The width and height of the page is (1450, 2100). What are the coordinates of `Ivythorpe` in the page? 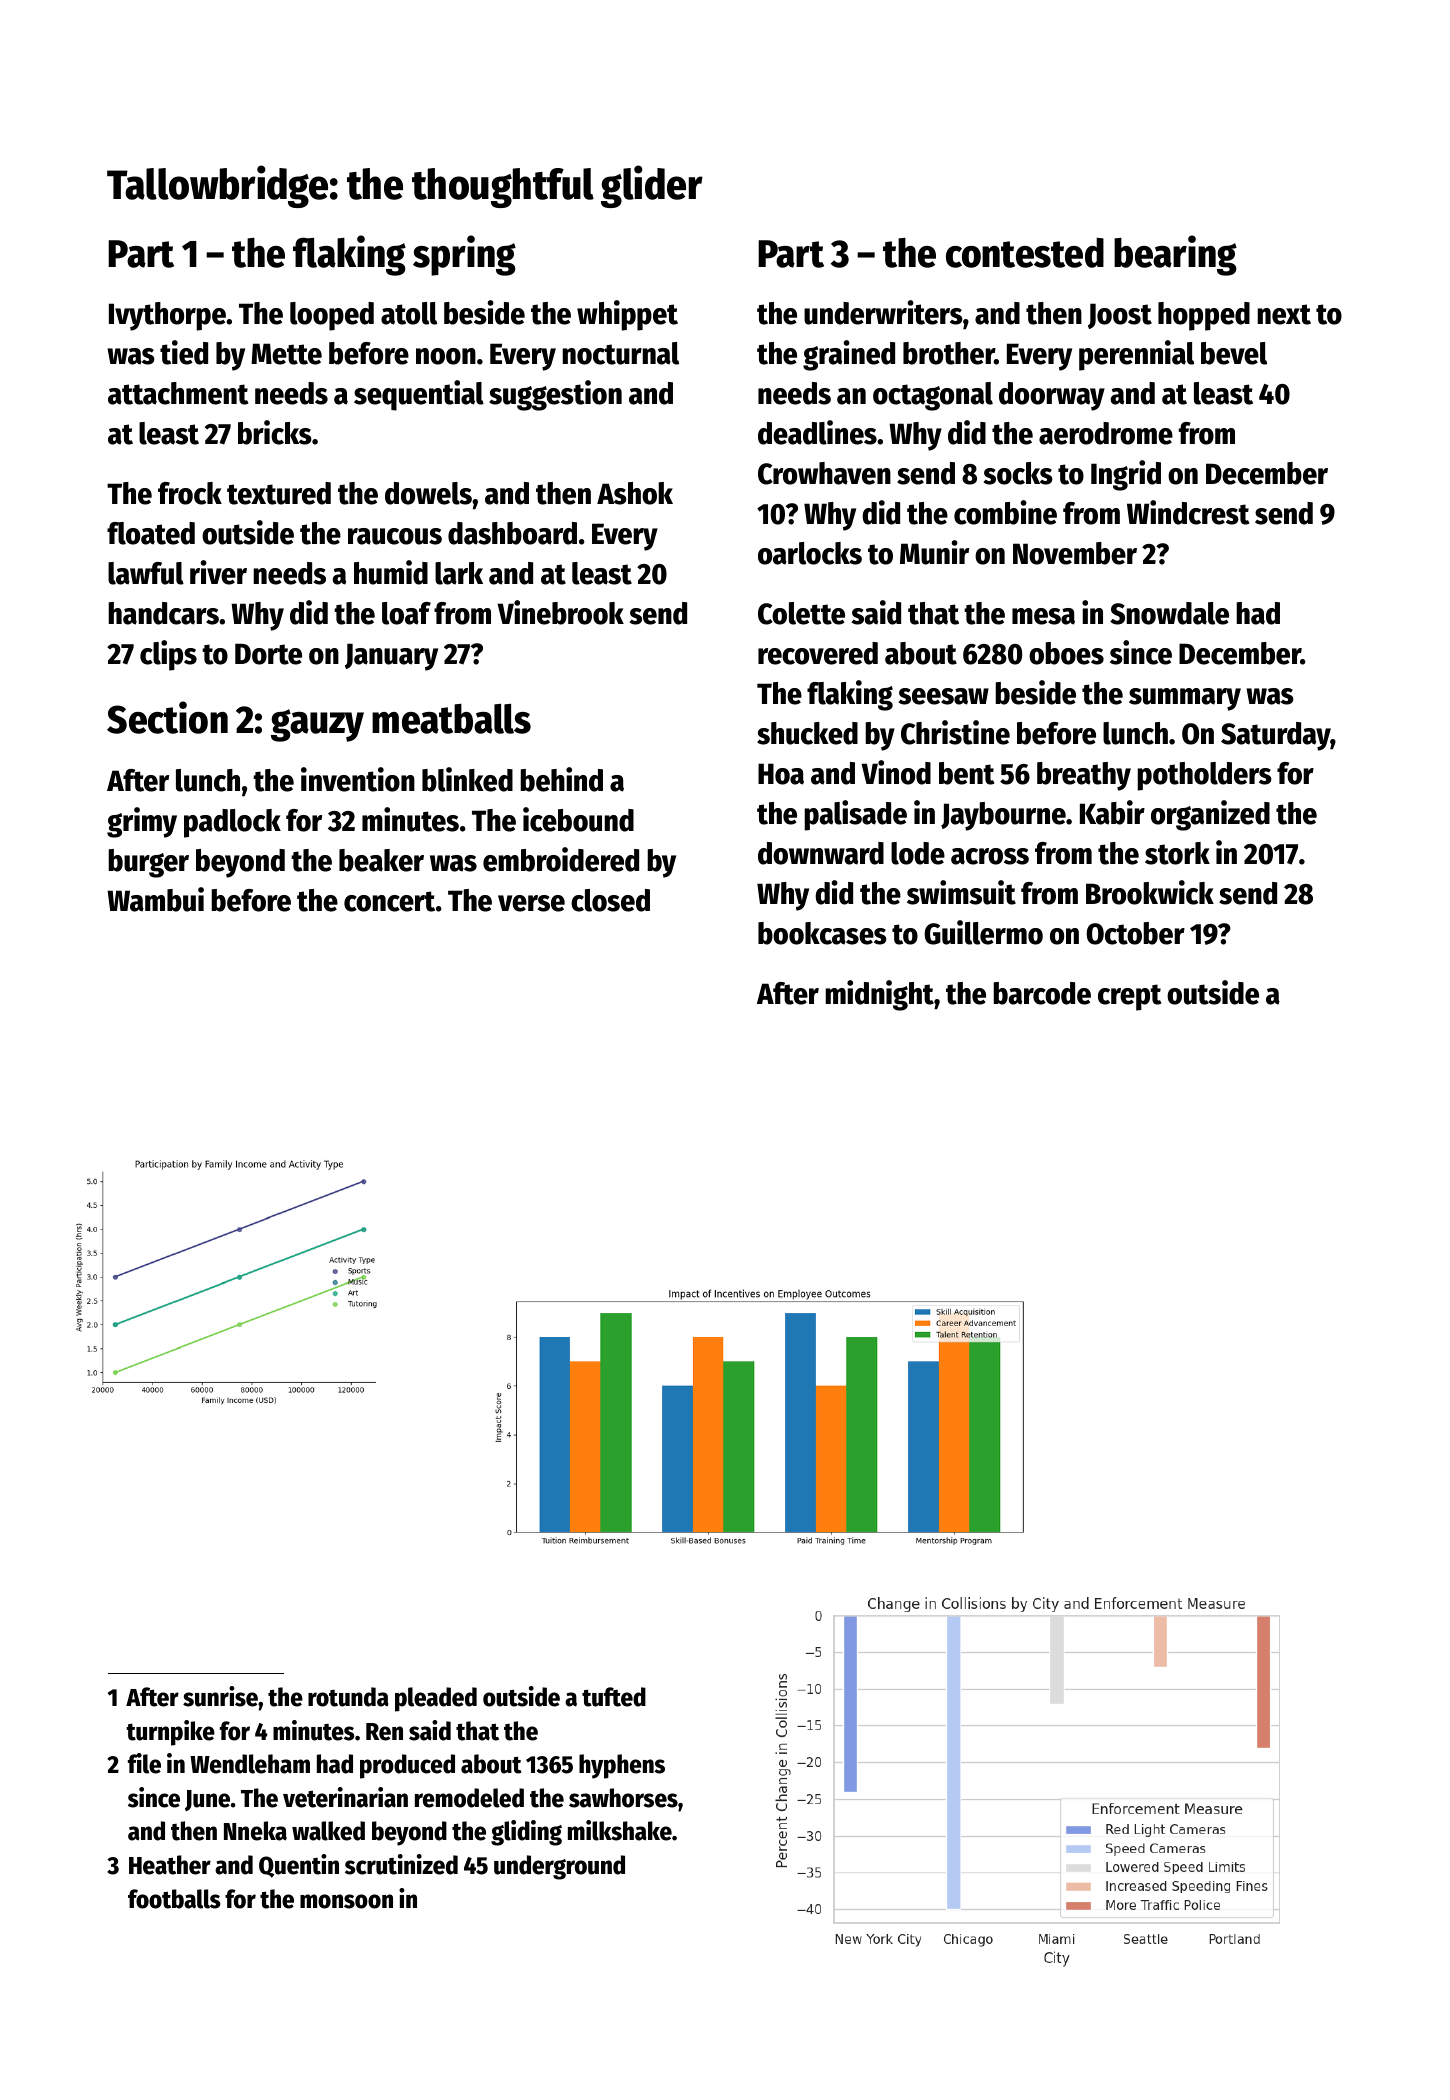 It's located at (167, 316).
